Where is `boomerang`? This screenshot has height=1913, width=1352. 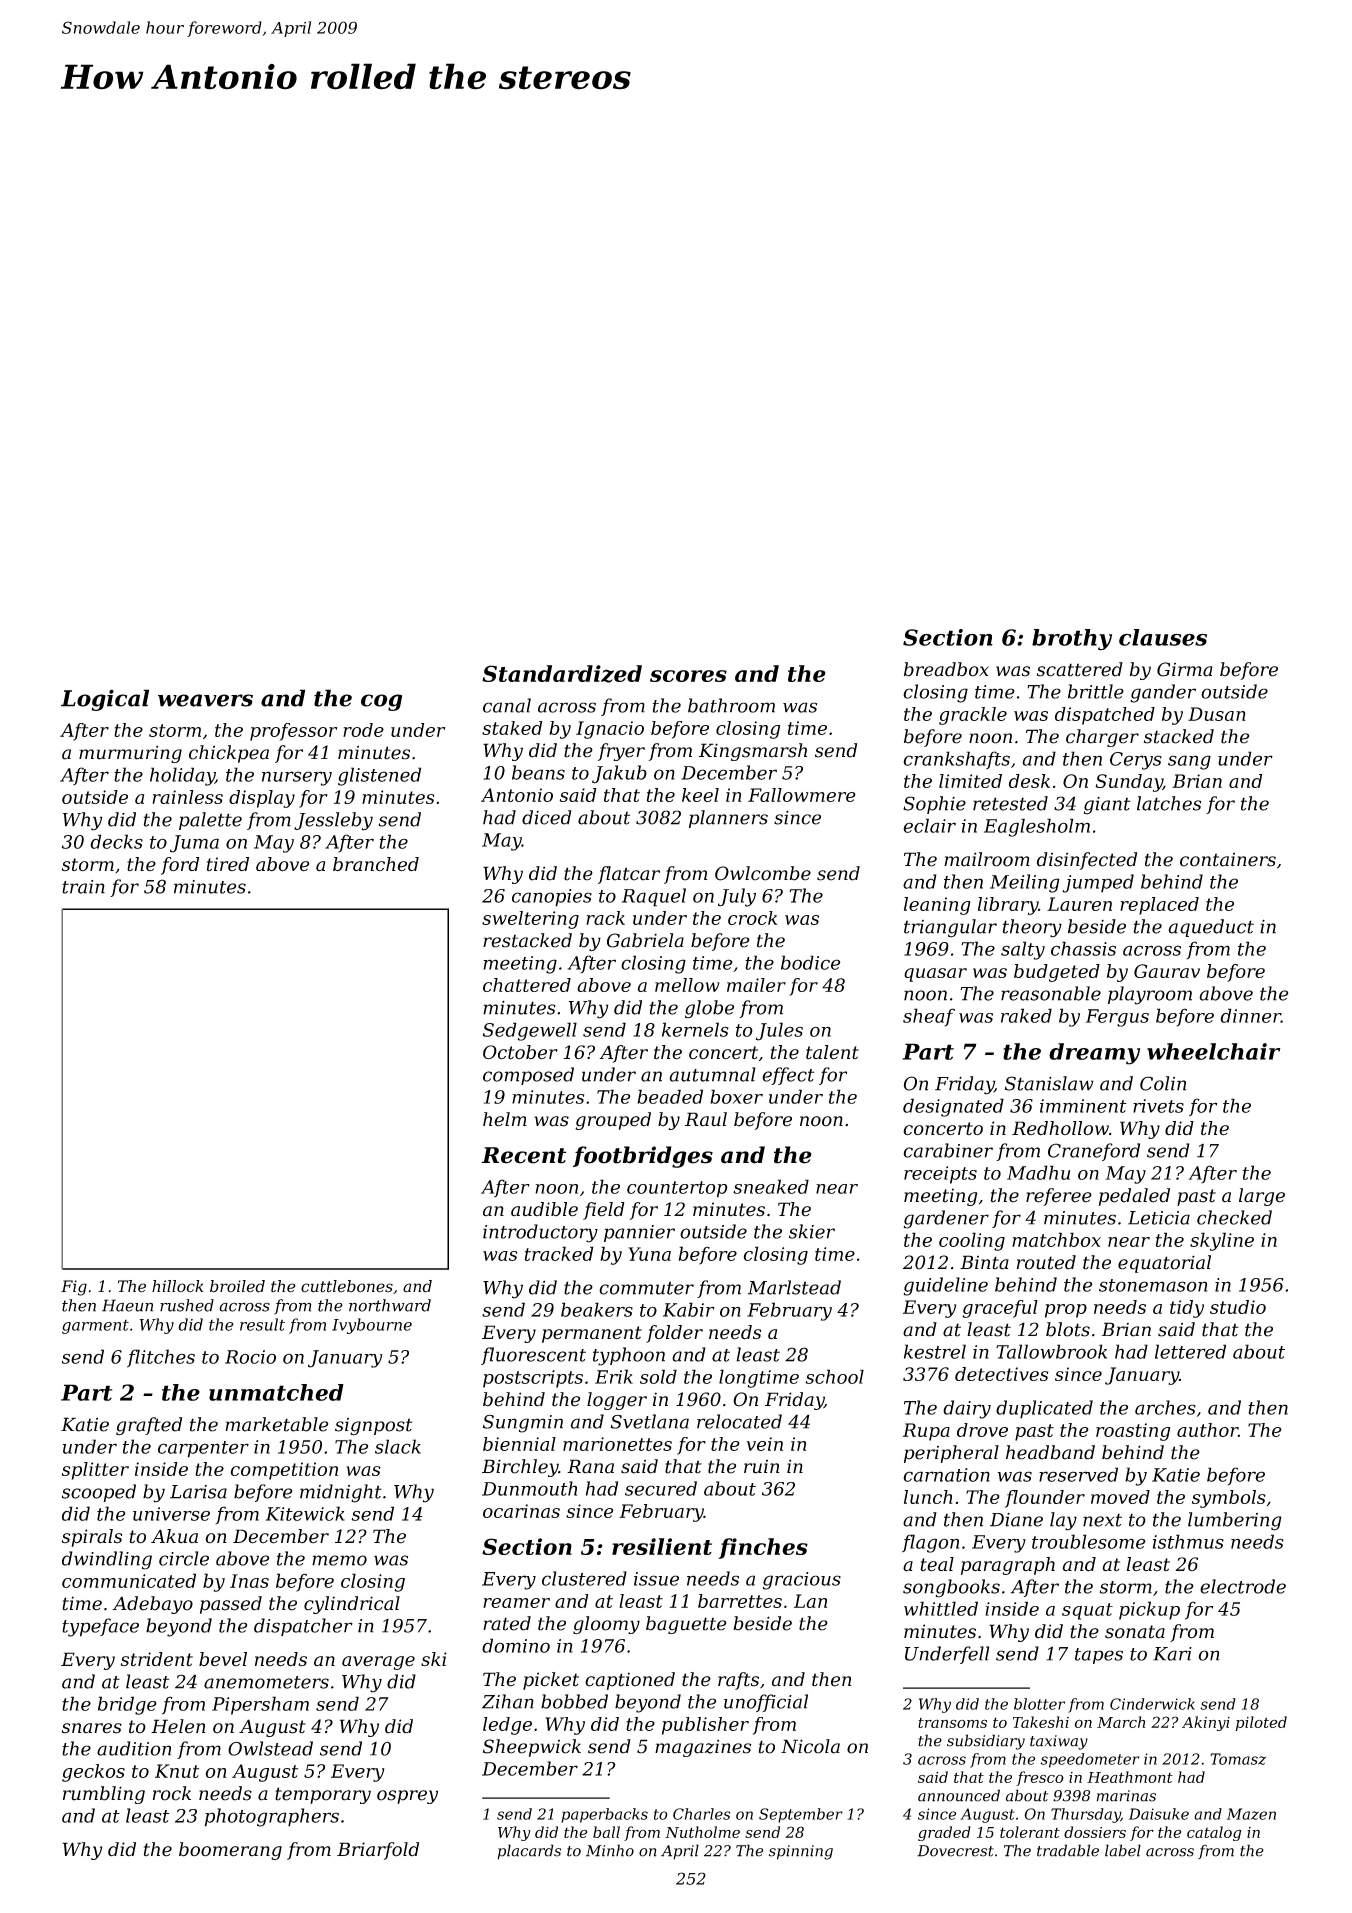 boomerang is located at coordinates (230, 1851).
